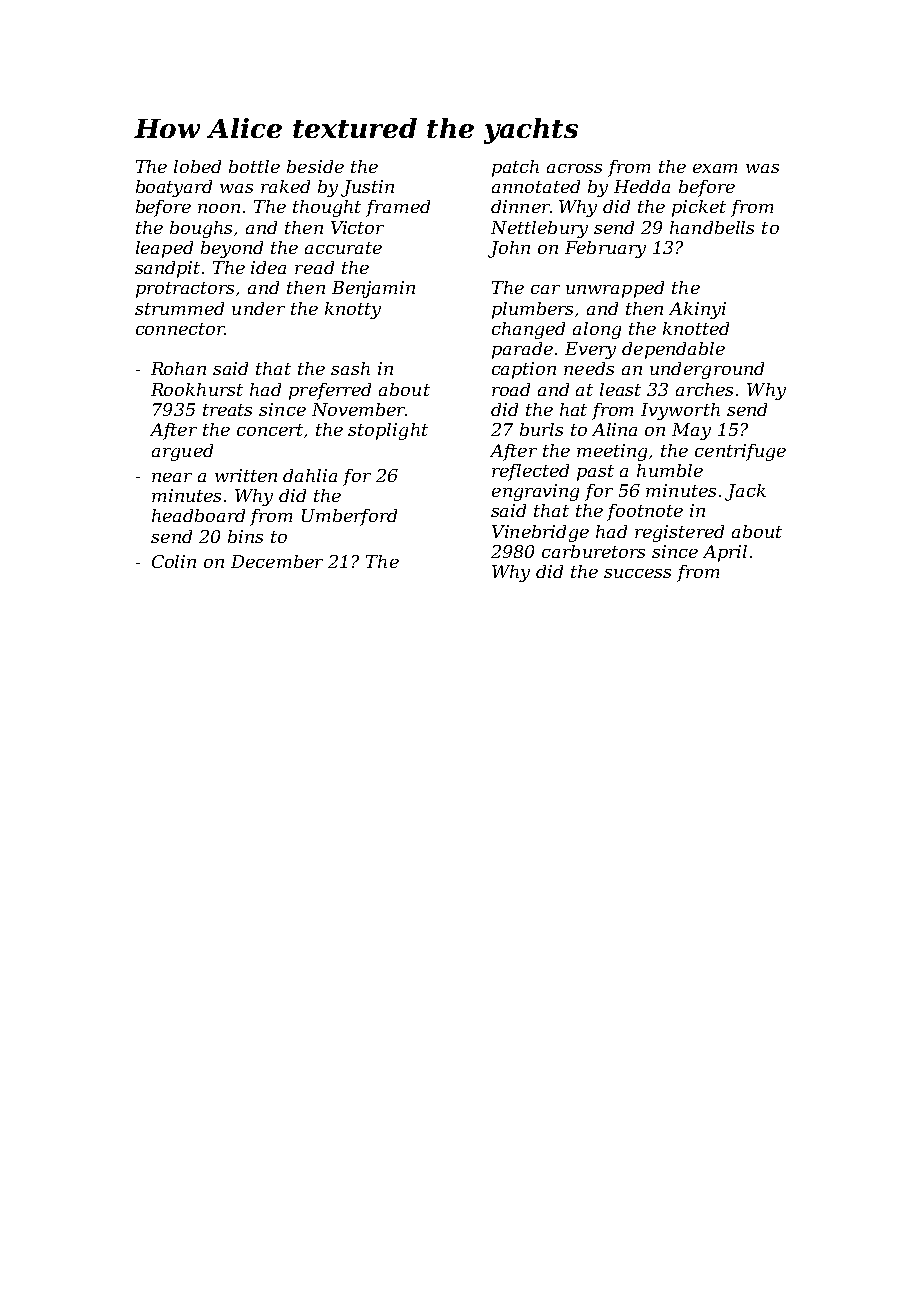  What do you see at coordinates (680, 411) in the screenshot?
I see `Ivyworth` at bounding box center [680, 411].
